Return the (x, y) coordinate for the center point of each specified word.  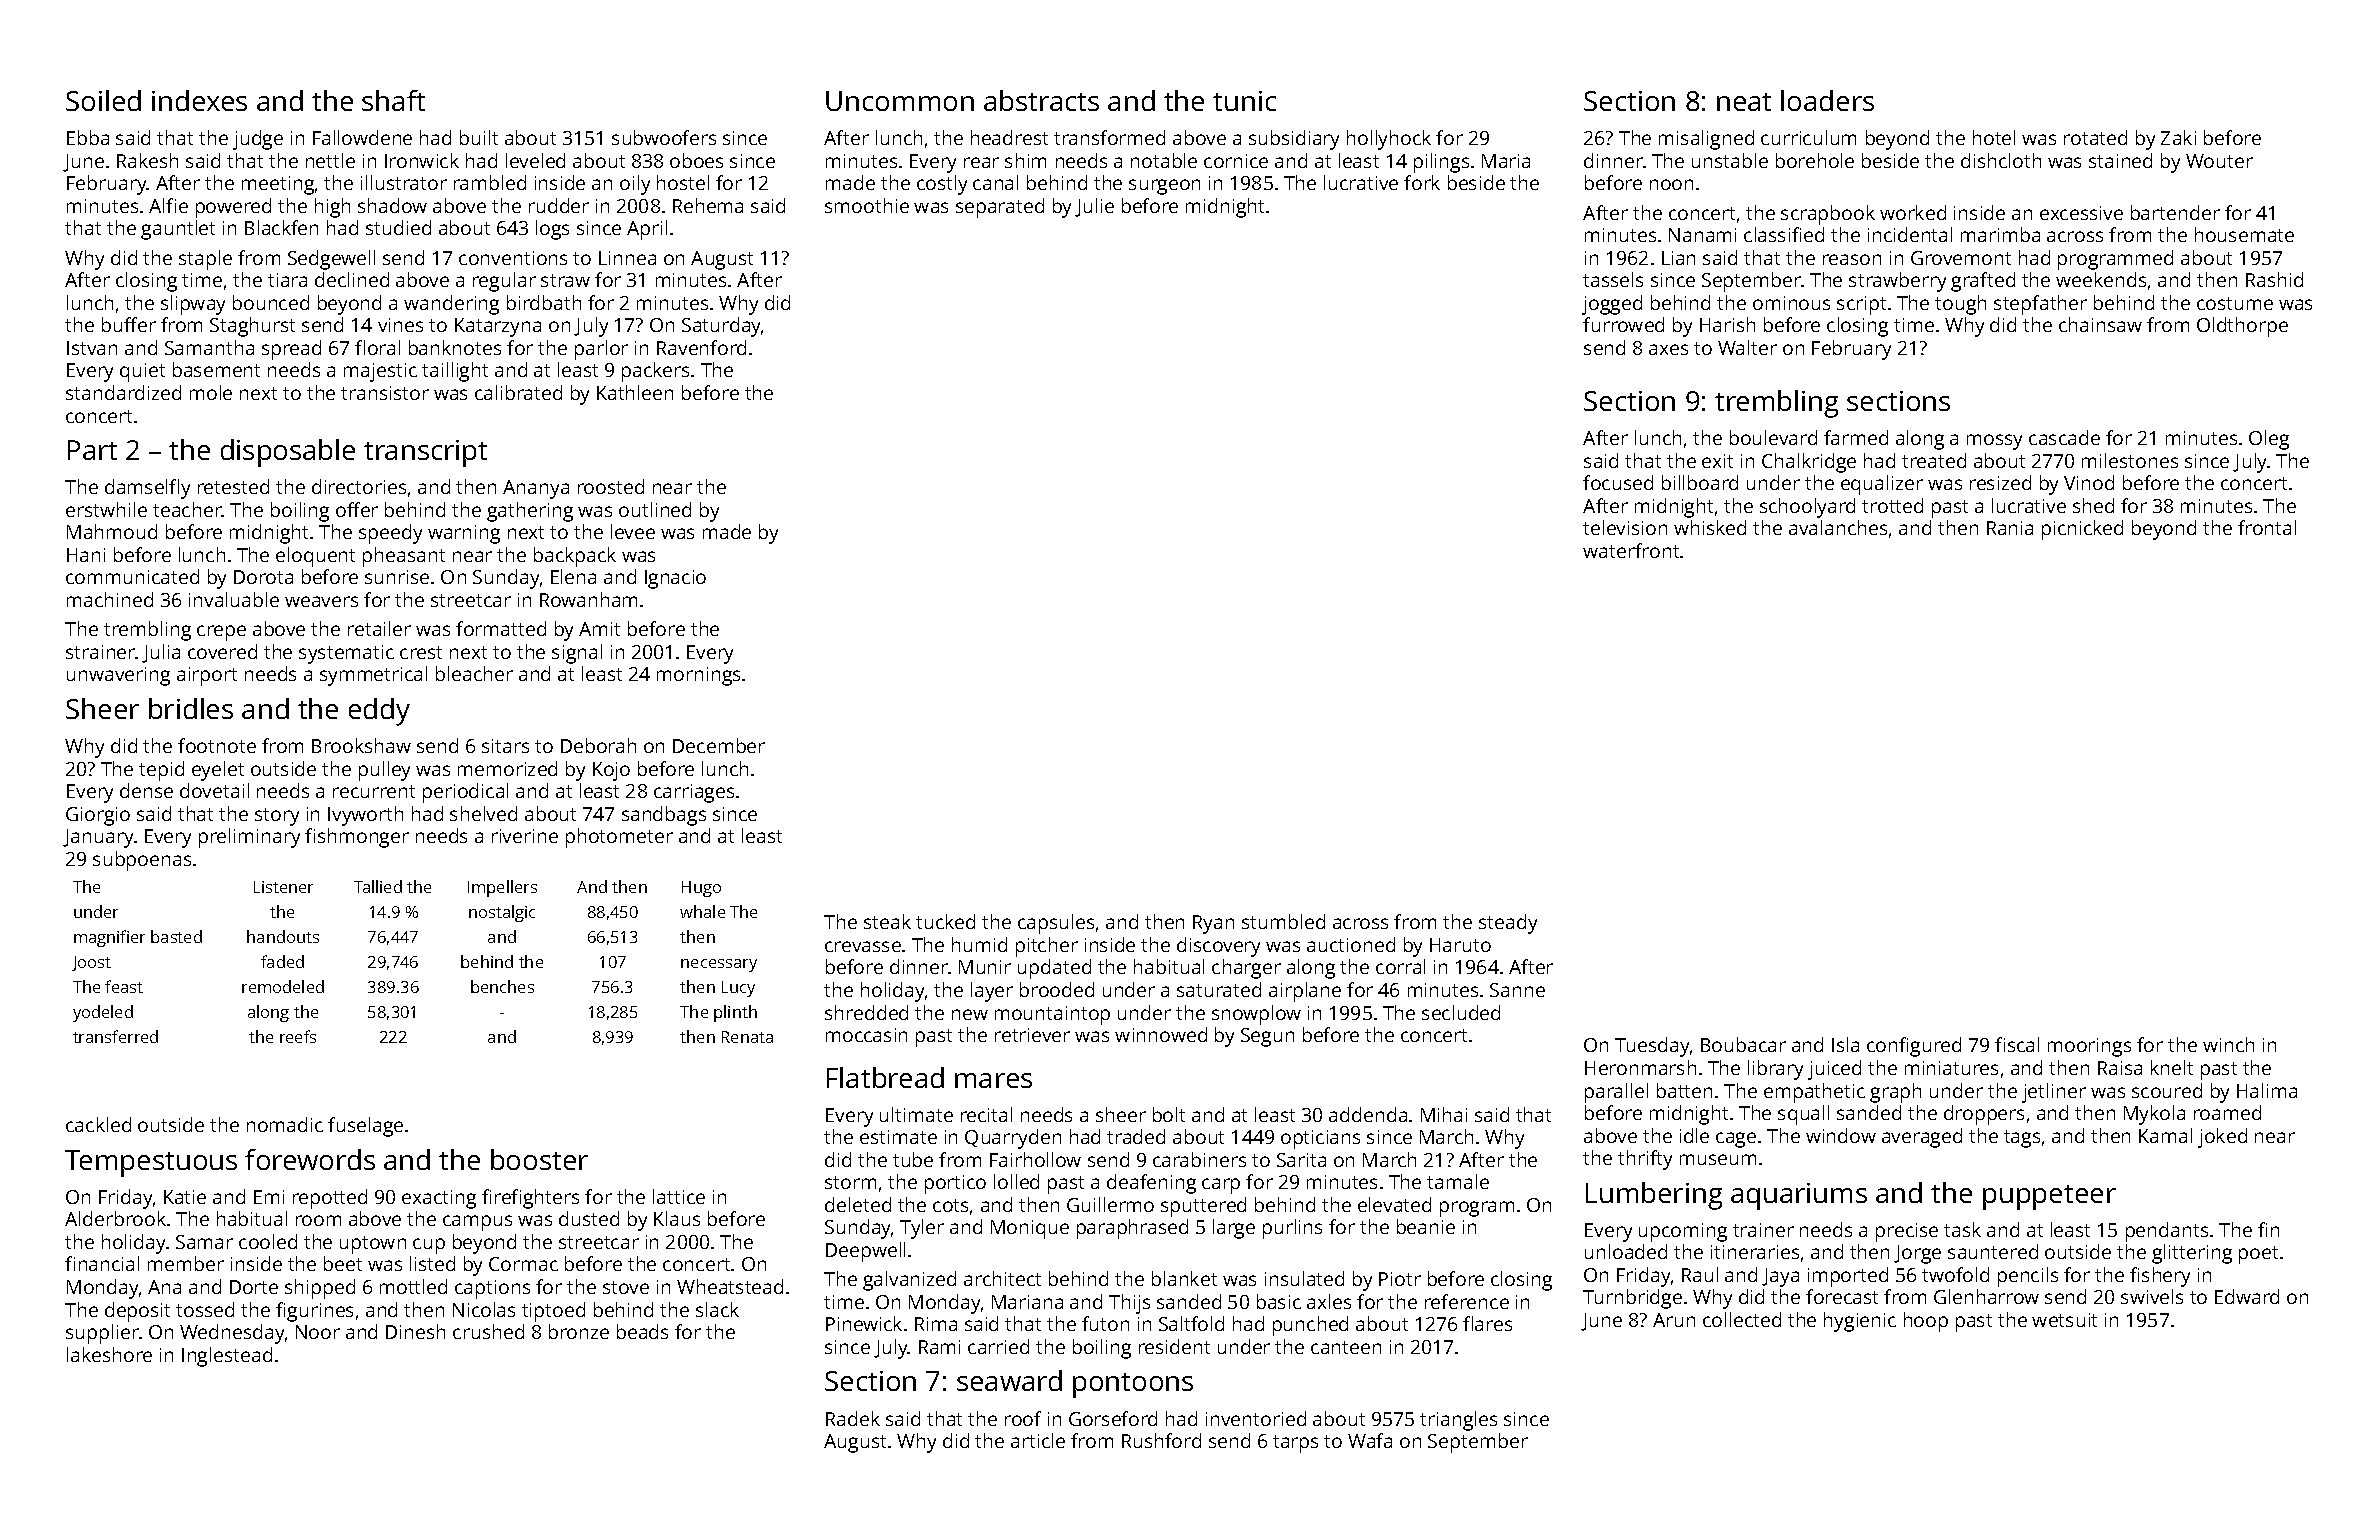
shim (1025, 160)
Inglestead (227, 1357)
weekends (2101, 279)
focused (1618, 482)
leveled (535, 160)
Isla (1845, 1044)
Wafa (1370, 1440)
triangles (1458, 1421)
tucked (945, 921)
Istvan (92, 348)
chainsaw (2100, 324)
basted (176, 936)
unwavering (118, 676)
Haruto (1460, 945)
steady (1508, 924)
